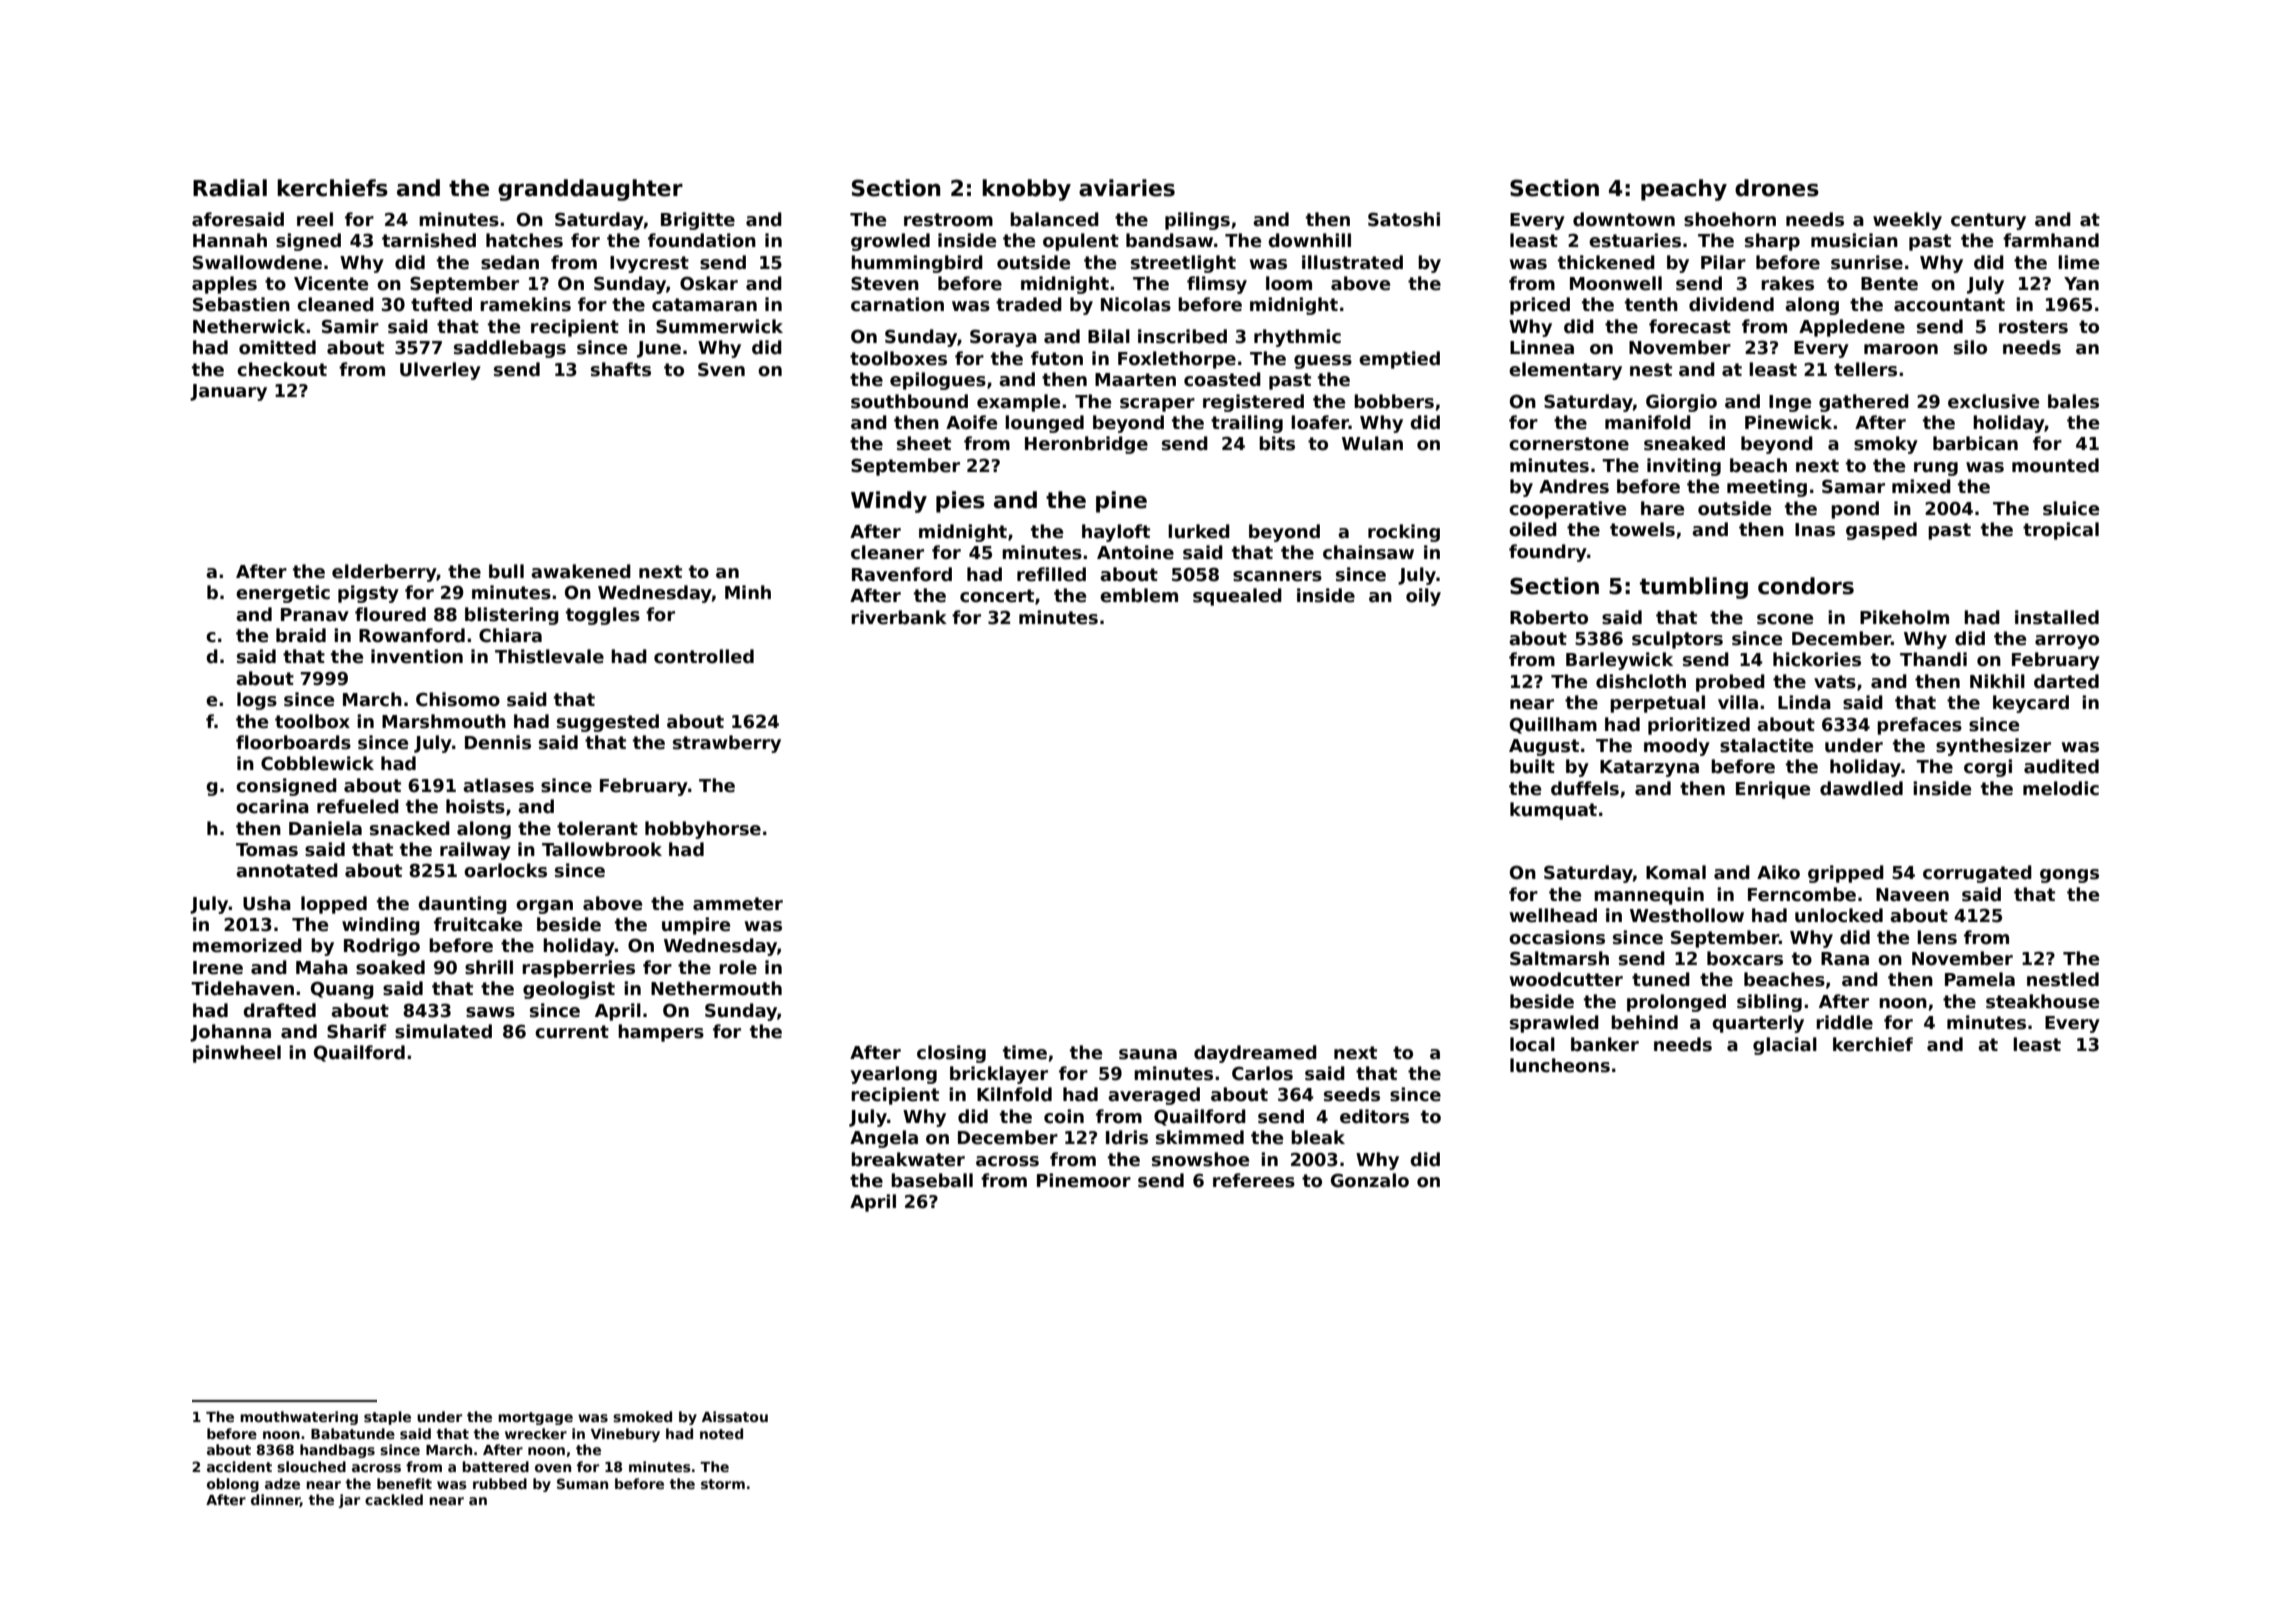 The image size is (2292, 1620). What do you see at coordinates (500, 1483) in the document?
I see `rubbed` at bounding box center [500, 1483].
